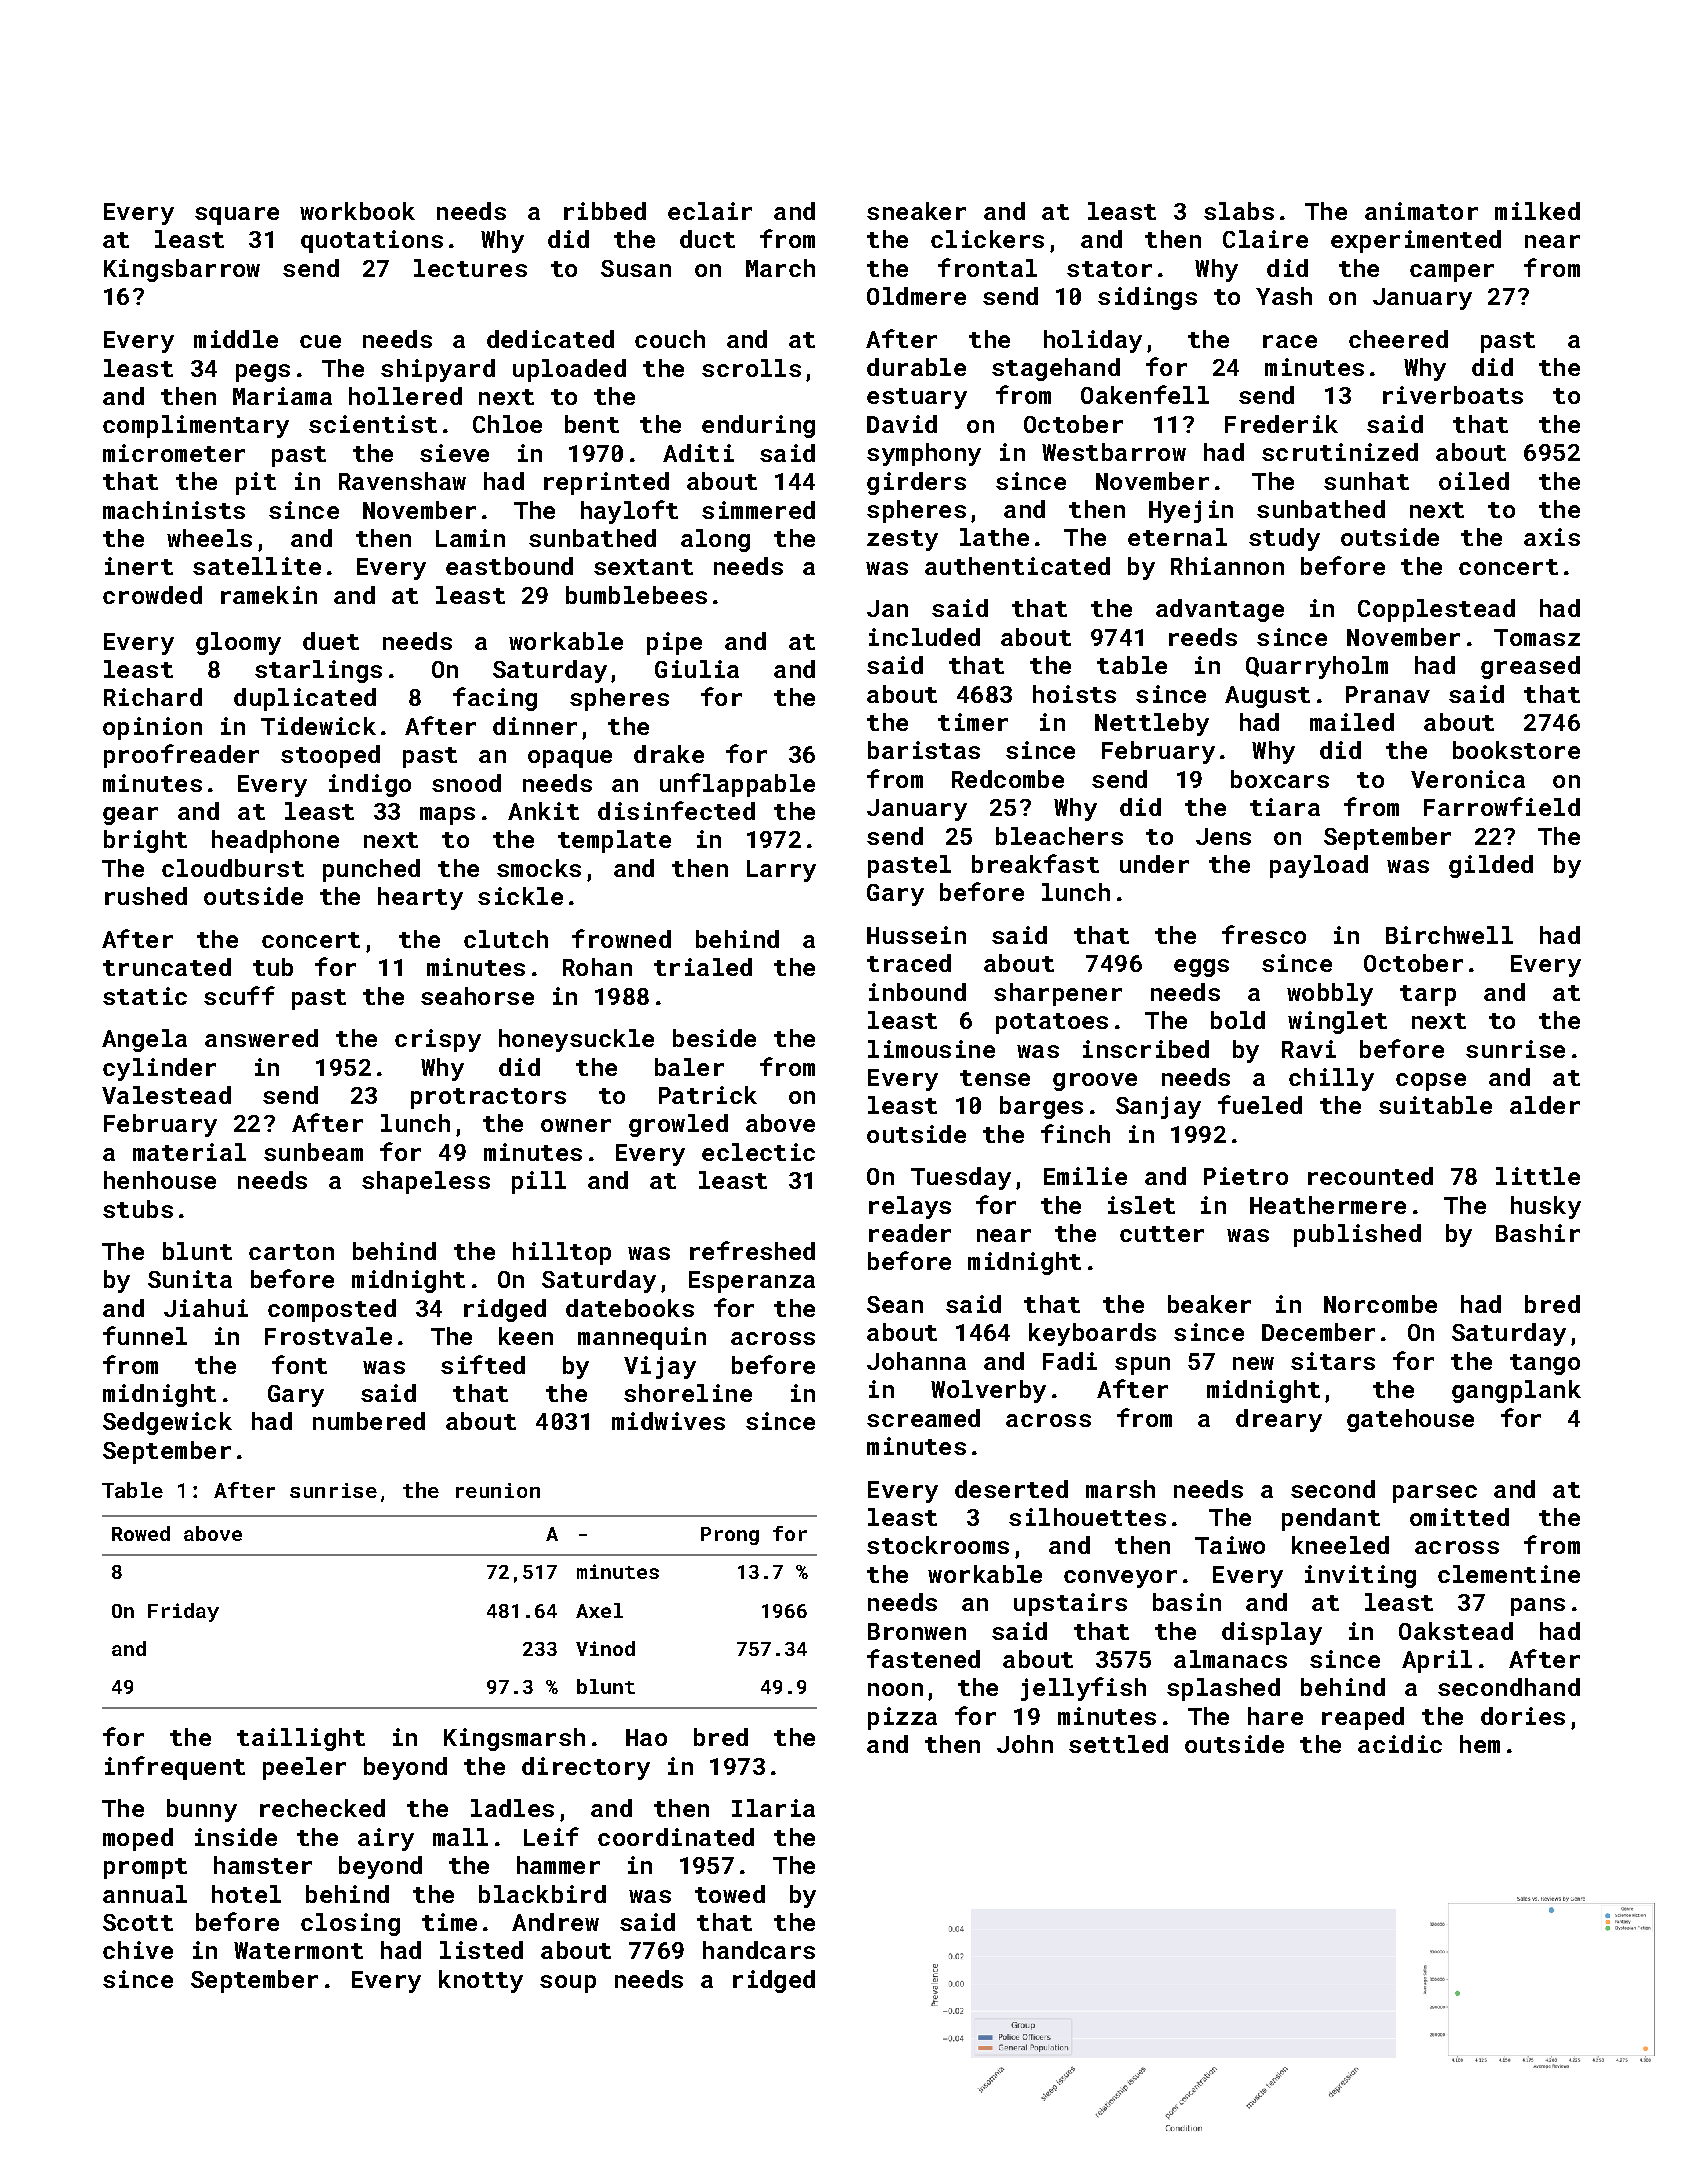 This screenshot has height=2178, width=1683. Describe the element at coordinates (916, 296) in the screenshot. I see `Oldmere` at that location.
